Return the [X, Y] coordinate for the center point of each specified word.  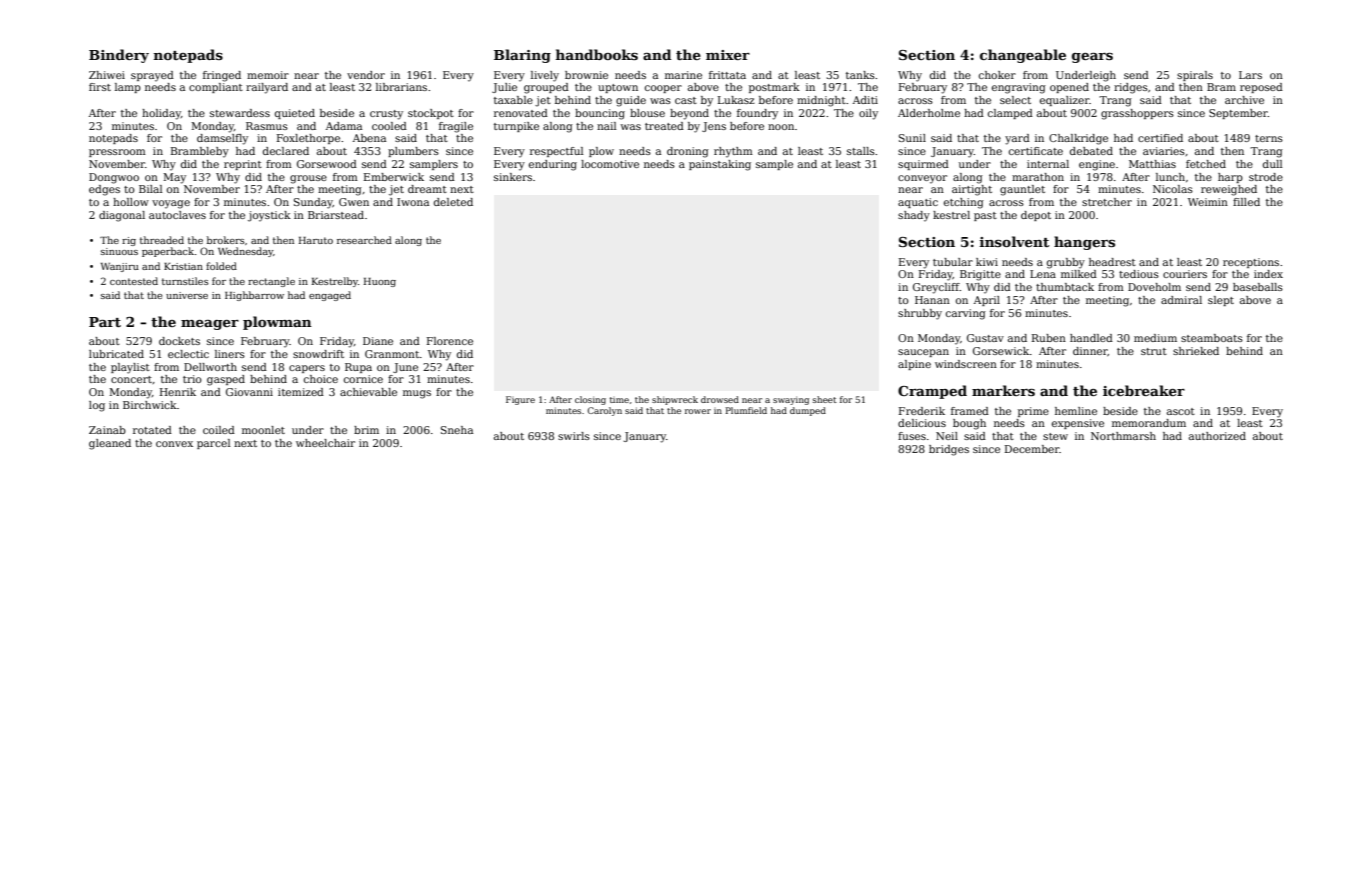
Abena [369, 138]
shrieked [1196, 351]
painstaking [720, 165]
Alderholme [929, 113]
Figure [520, 400]
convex [174, 444]
